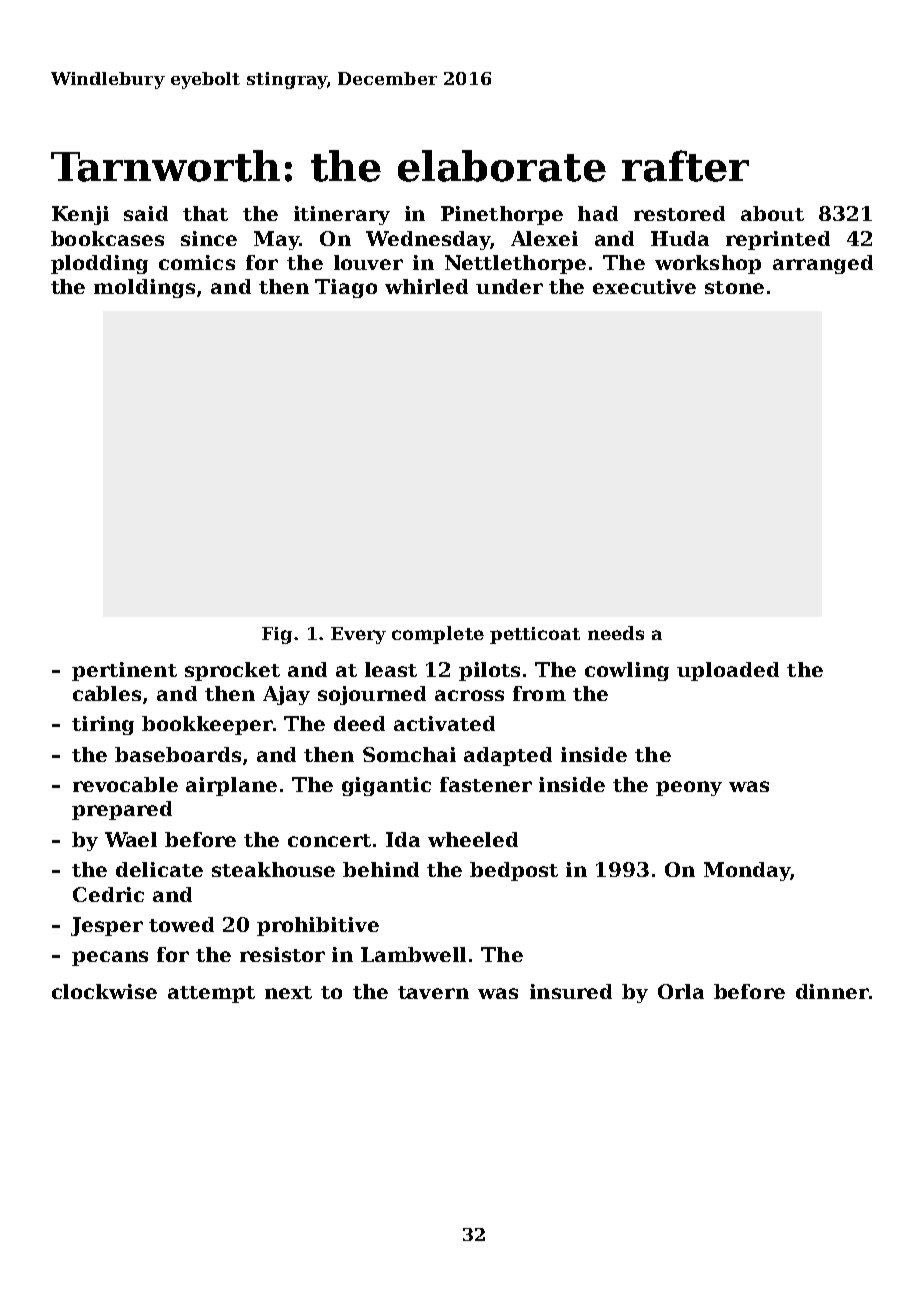  What do you see at coordinates (346, 288) in the document?
I see `Tiago` at bounding box center [346, 288].
